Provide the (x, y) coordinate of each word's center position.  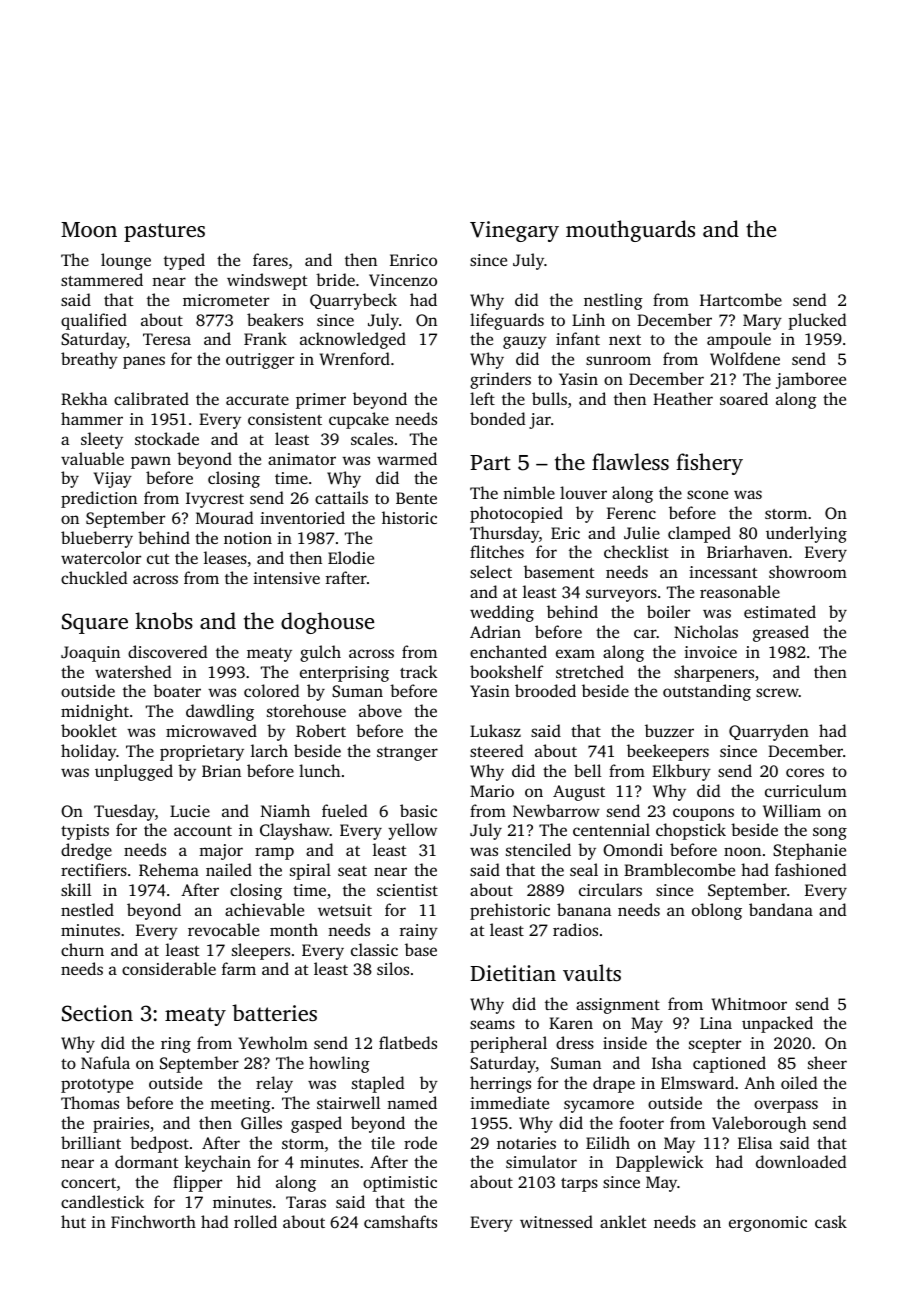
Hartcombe (741, 299)
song (830, 833)
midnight (95, 712)
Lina (716, 1023)
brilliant (91, 1142)
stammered (102, 279)
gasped (316, 1124)
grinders (500, 380)
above (380, 710)
